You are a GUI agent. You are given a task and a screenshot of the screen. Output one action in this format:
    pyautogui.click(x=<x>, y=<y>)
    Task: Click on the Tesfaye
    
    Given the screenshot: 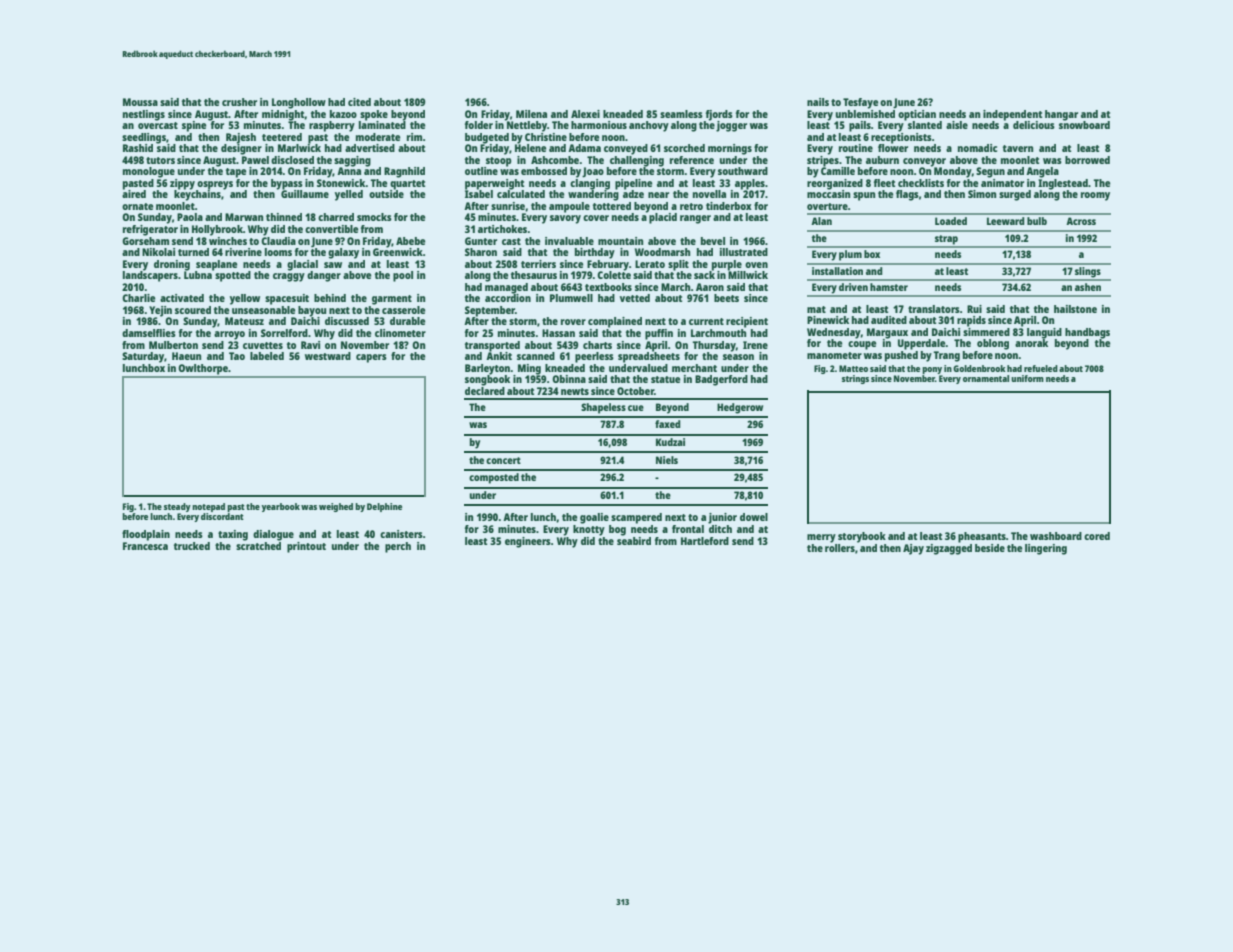 What is the action you would take?
    pyautogui.click(x=860, y=103)
